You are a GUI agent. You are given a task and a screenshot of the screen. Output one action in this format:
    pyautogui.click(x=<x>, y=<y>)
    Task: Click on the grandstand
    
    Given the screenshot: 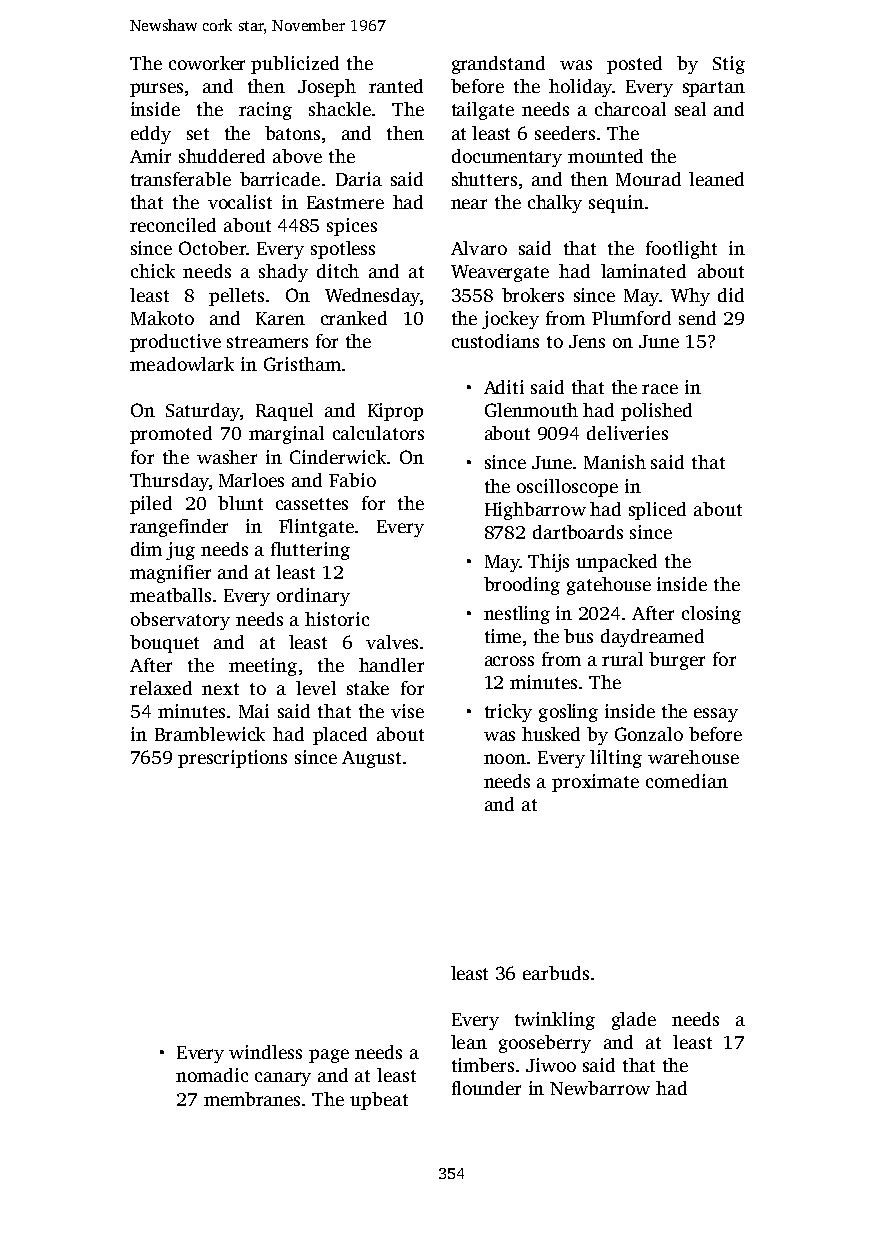 What is the action you would take?
    pyautogui.click(x=498, y=65)
